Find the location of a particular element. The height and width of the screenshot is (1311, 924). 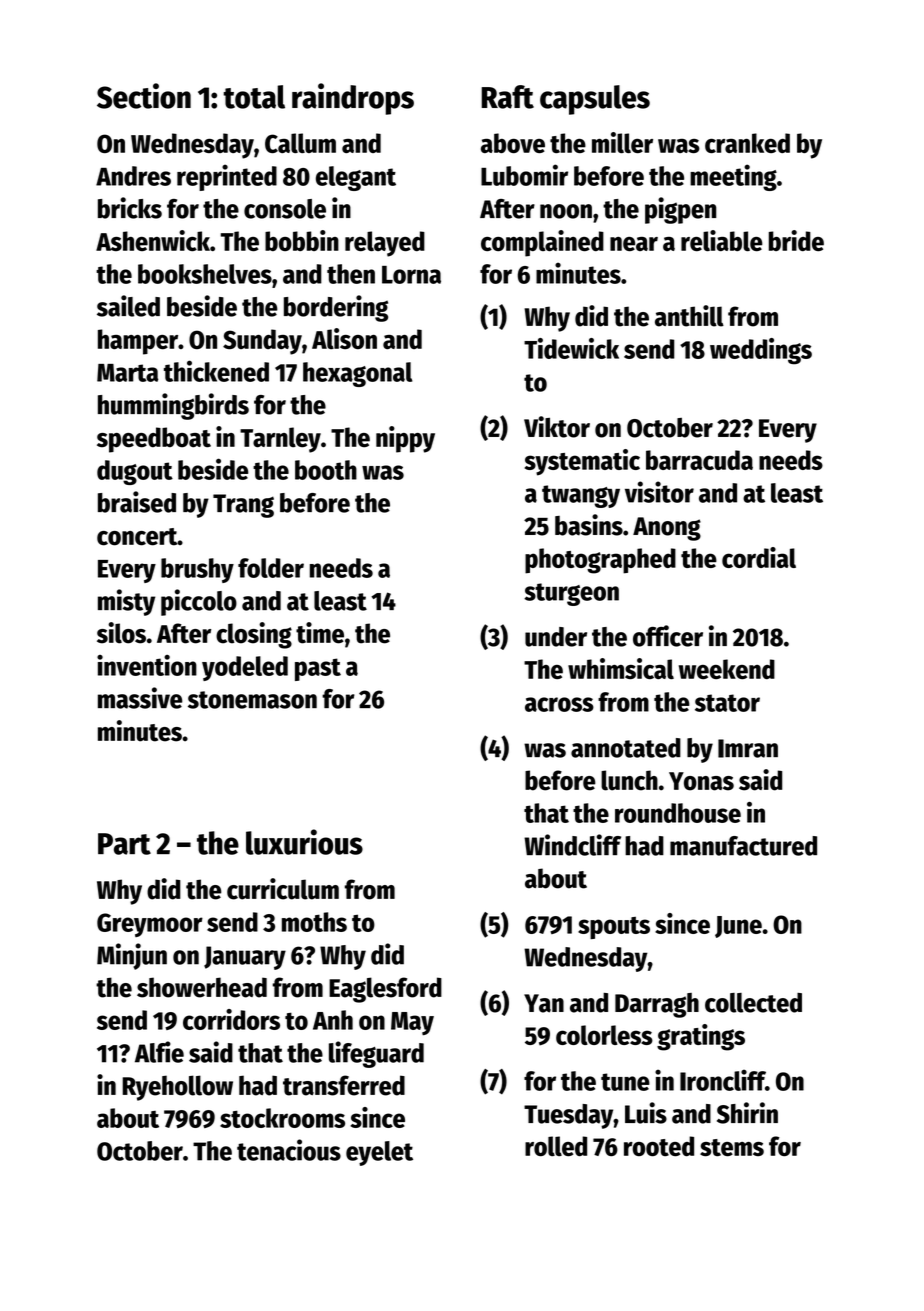

weekend is located at coordinates (727, 669).
